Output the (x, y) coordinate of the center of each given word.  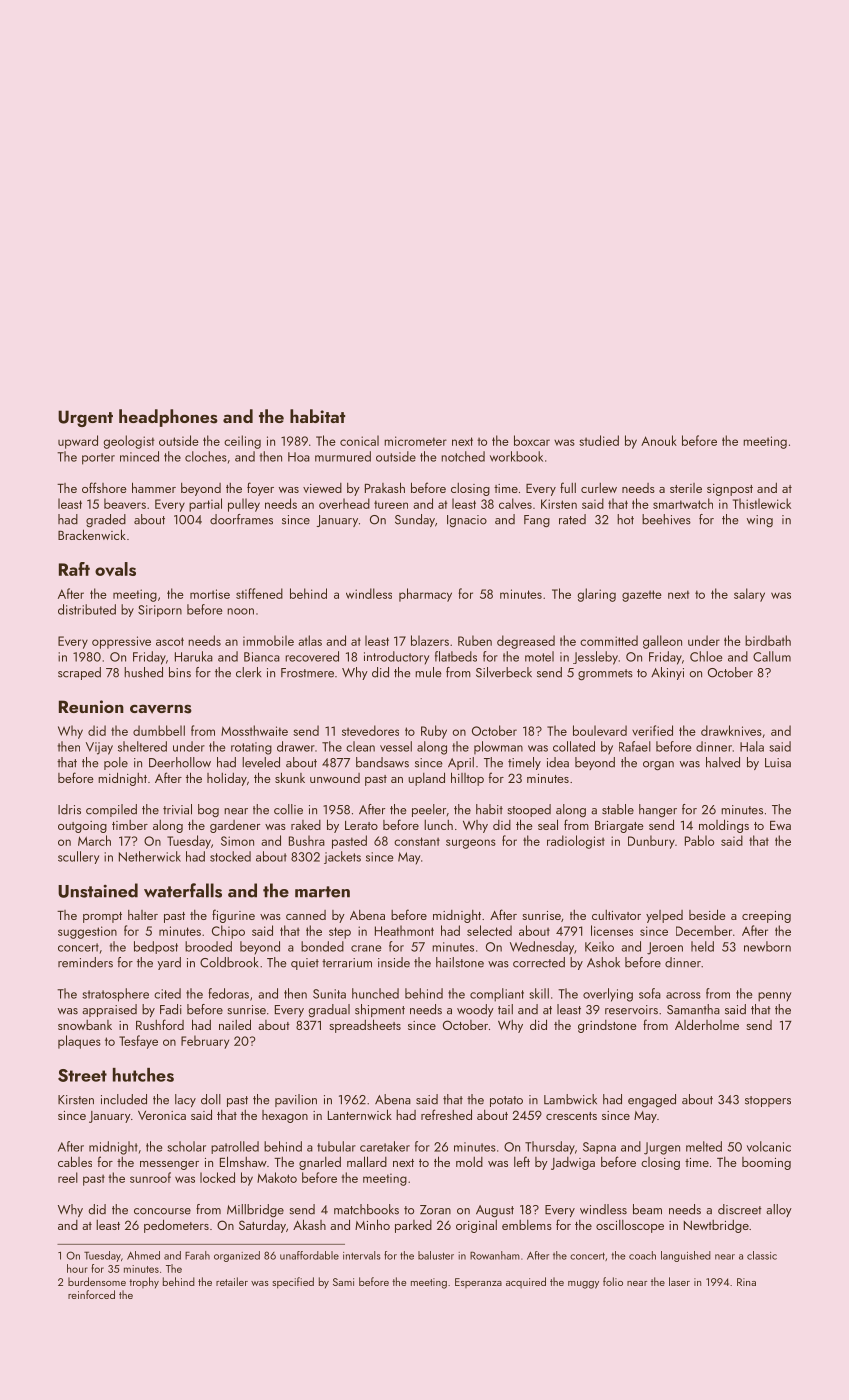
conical (359, 440)
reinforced (91, 1294)
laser (679, 1281)
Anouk (659, 440)
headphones (168, 418)
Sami (343, 1282)
